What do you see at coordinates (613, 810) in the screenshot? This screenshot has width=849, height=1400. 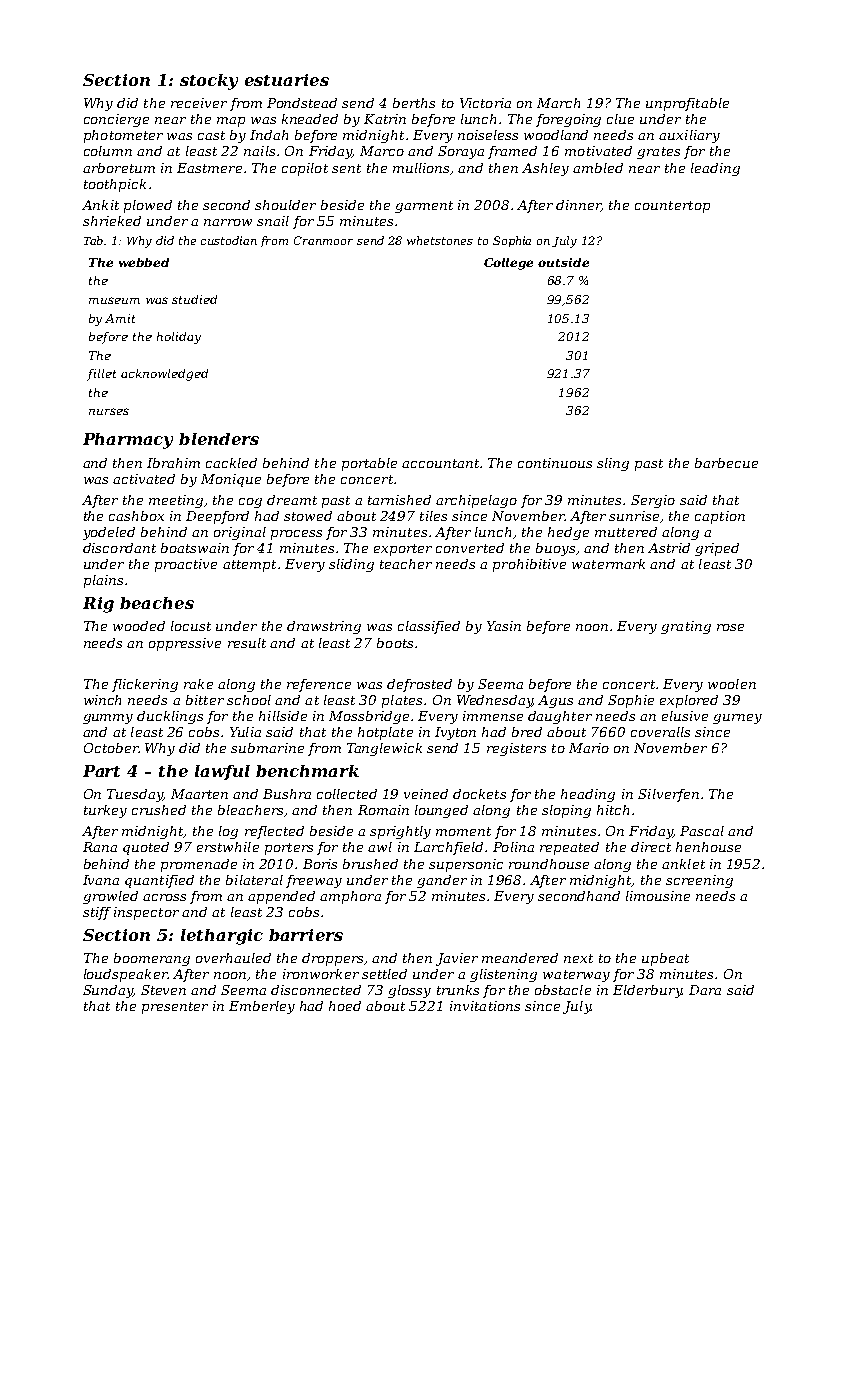 I see `hitch` at bounding box center [613, 810].
